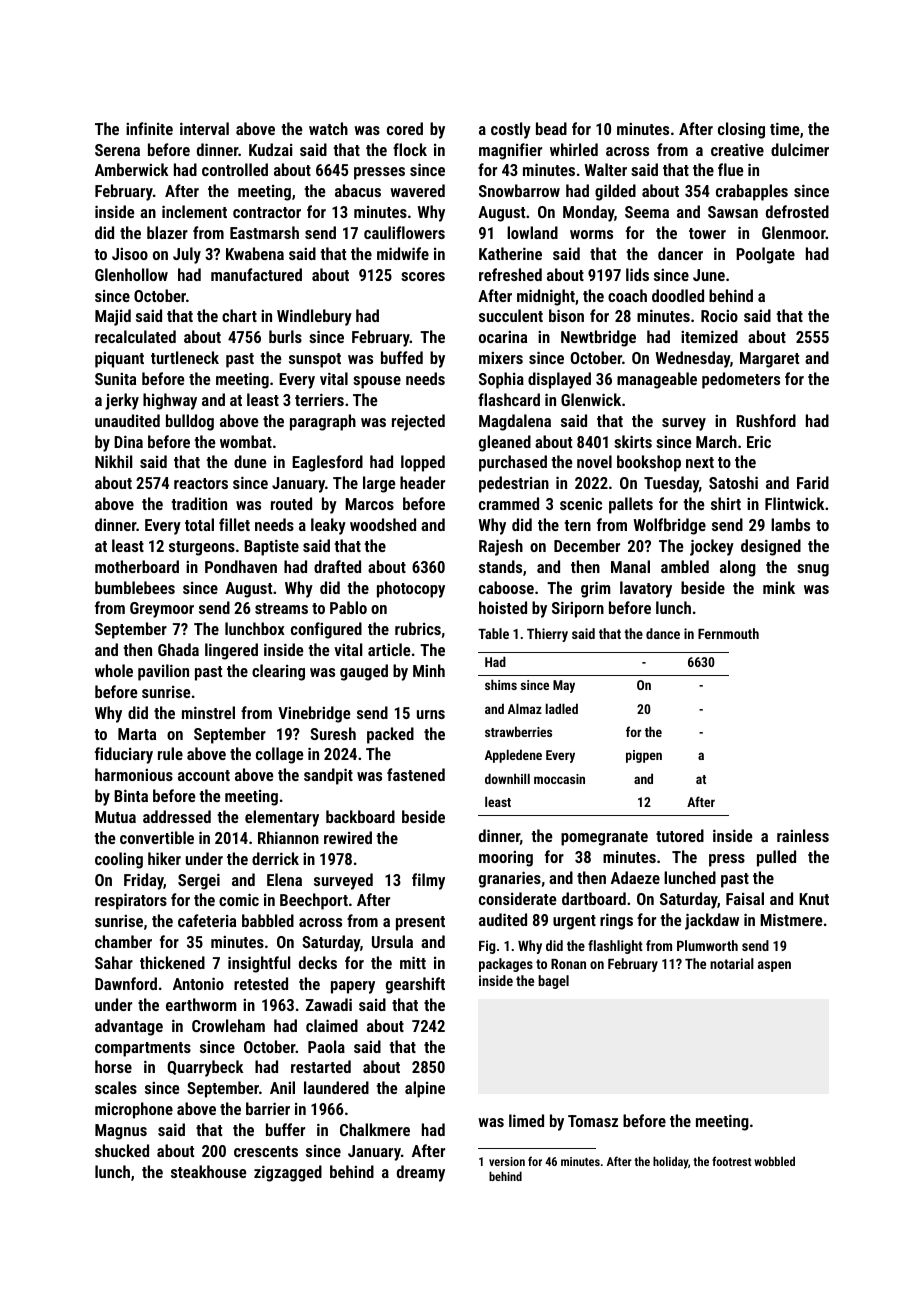 This screenshot has height=1314, width=924. I want to click on Wednesday, so click(692, 359).
